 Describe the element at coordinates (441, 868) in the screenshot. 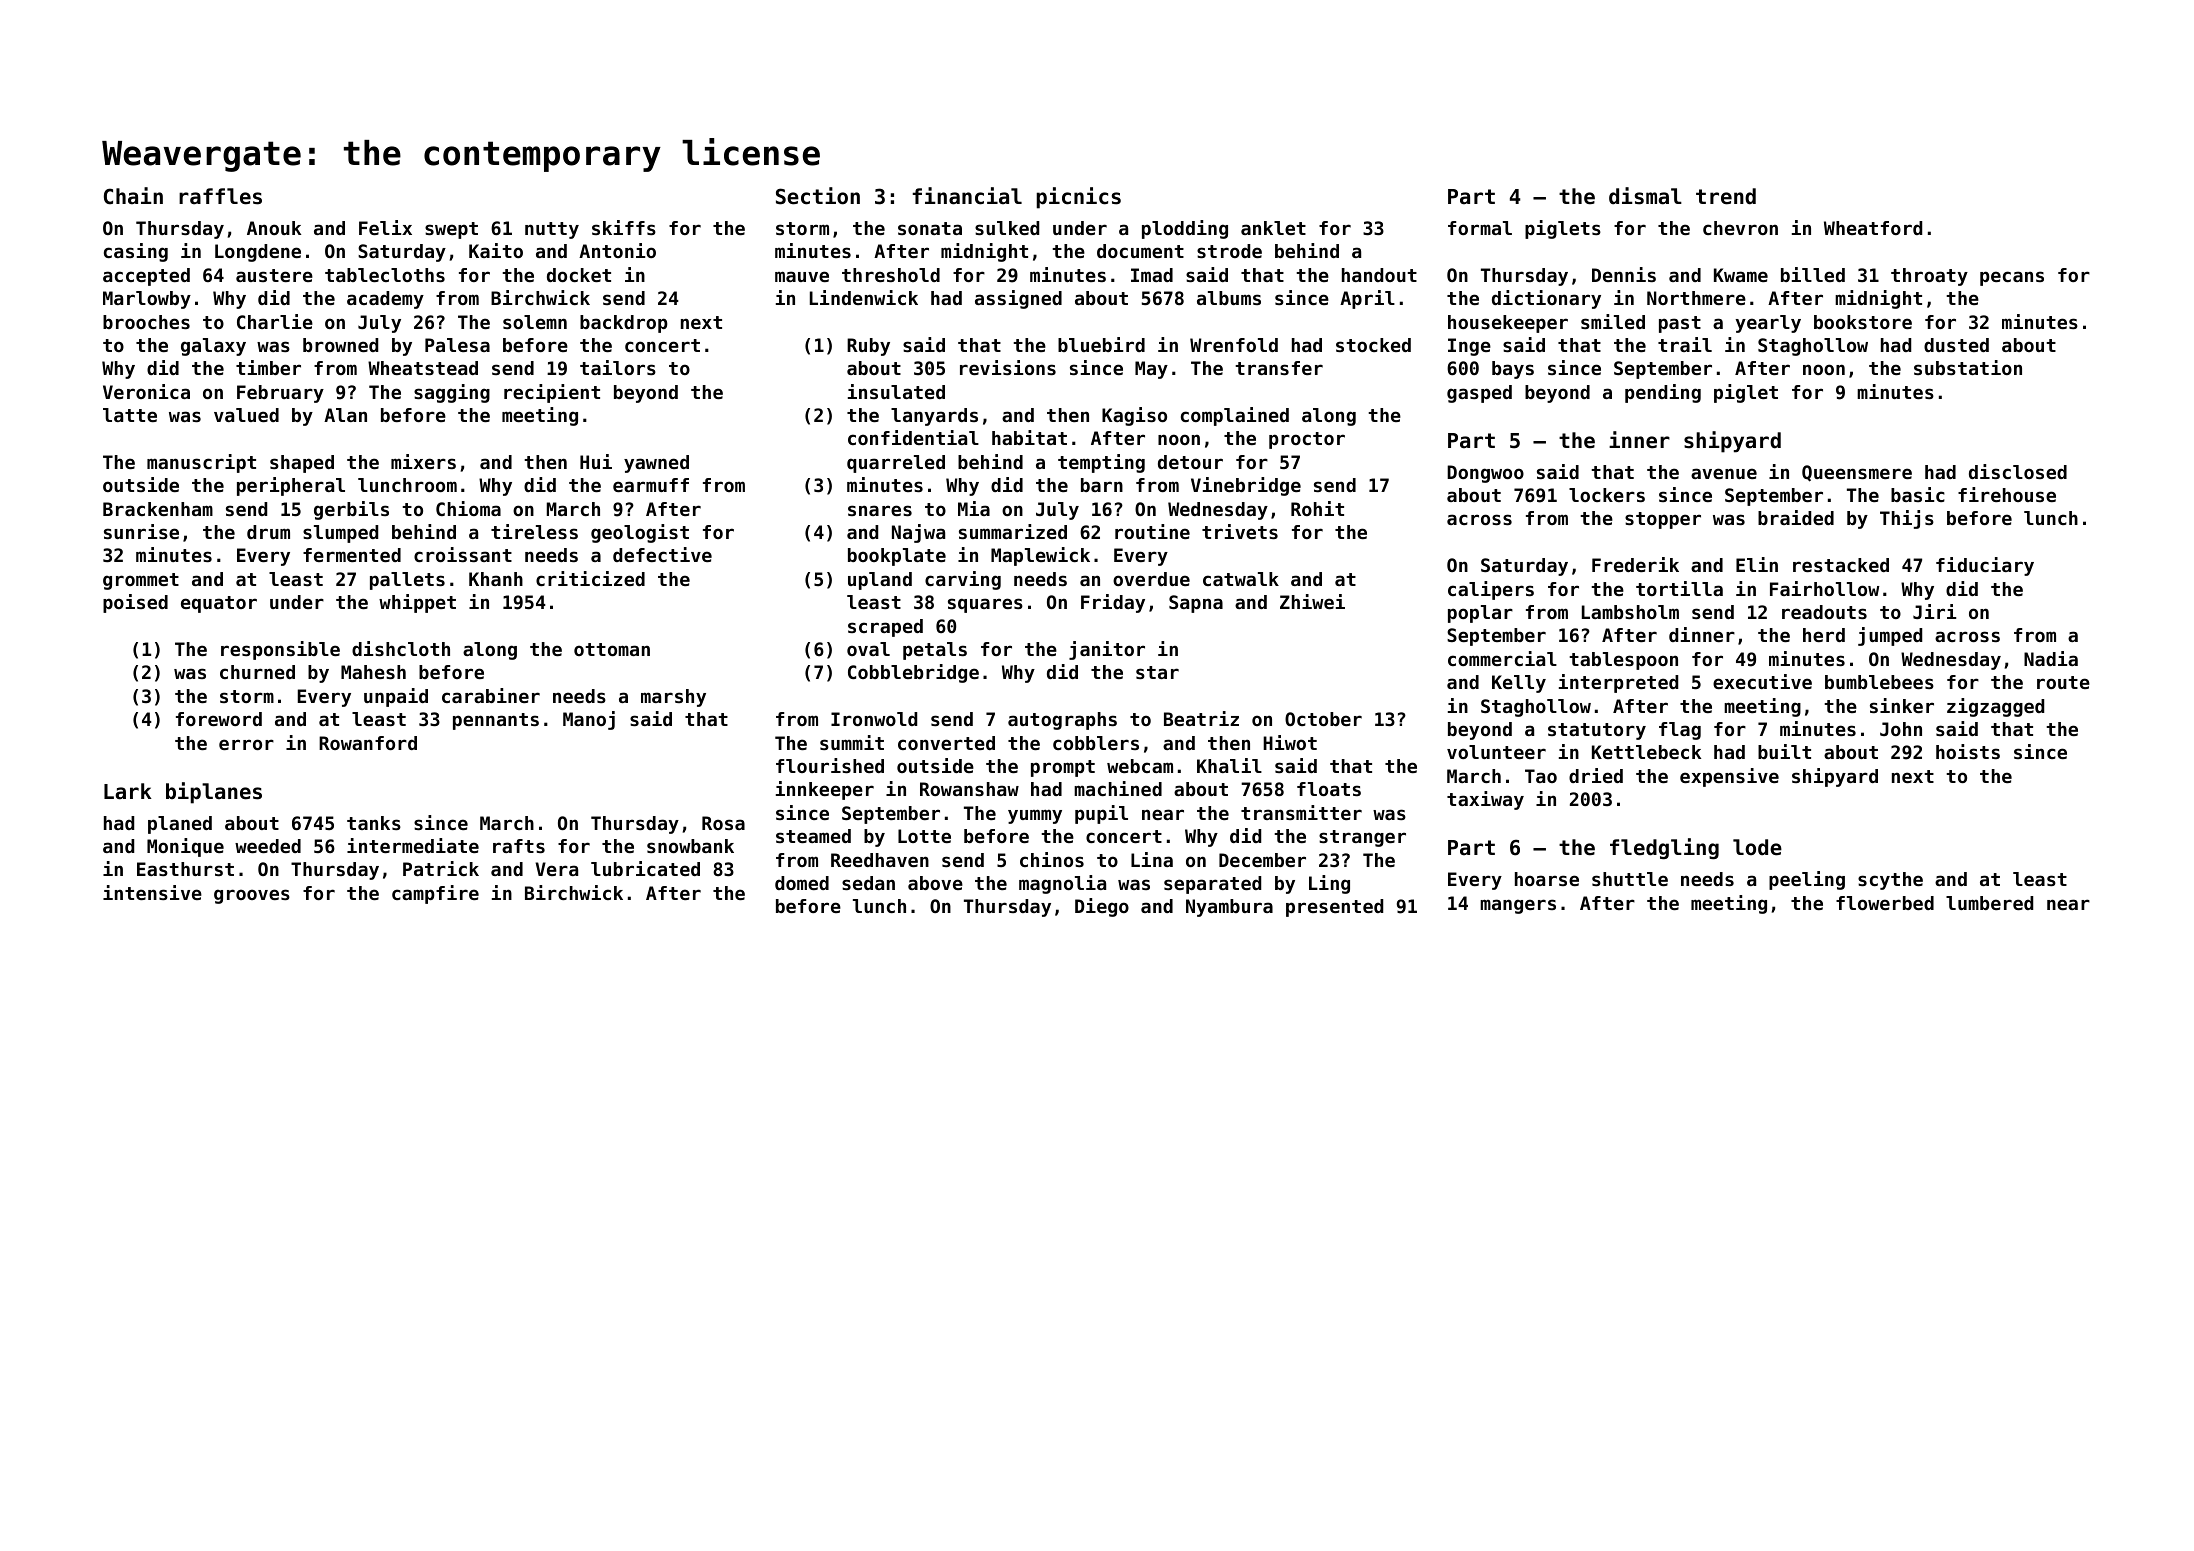

I see `Patrick` at that location.
